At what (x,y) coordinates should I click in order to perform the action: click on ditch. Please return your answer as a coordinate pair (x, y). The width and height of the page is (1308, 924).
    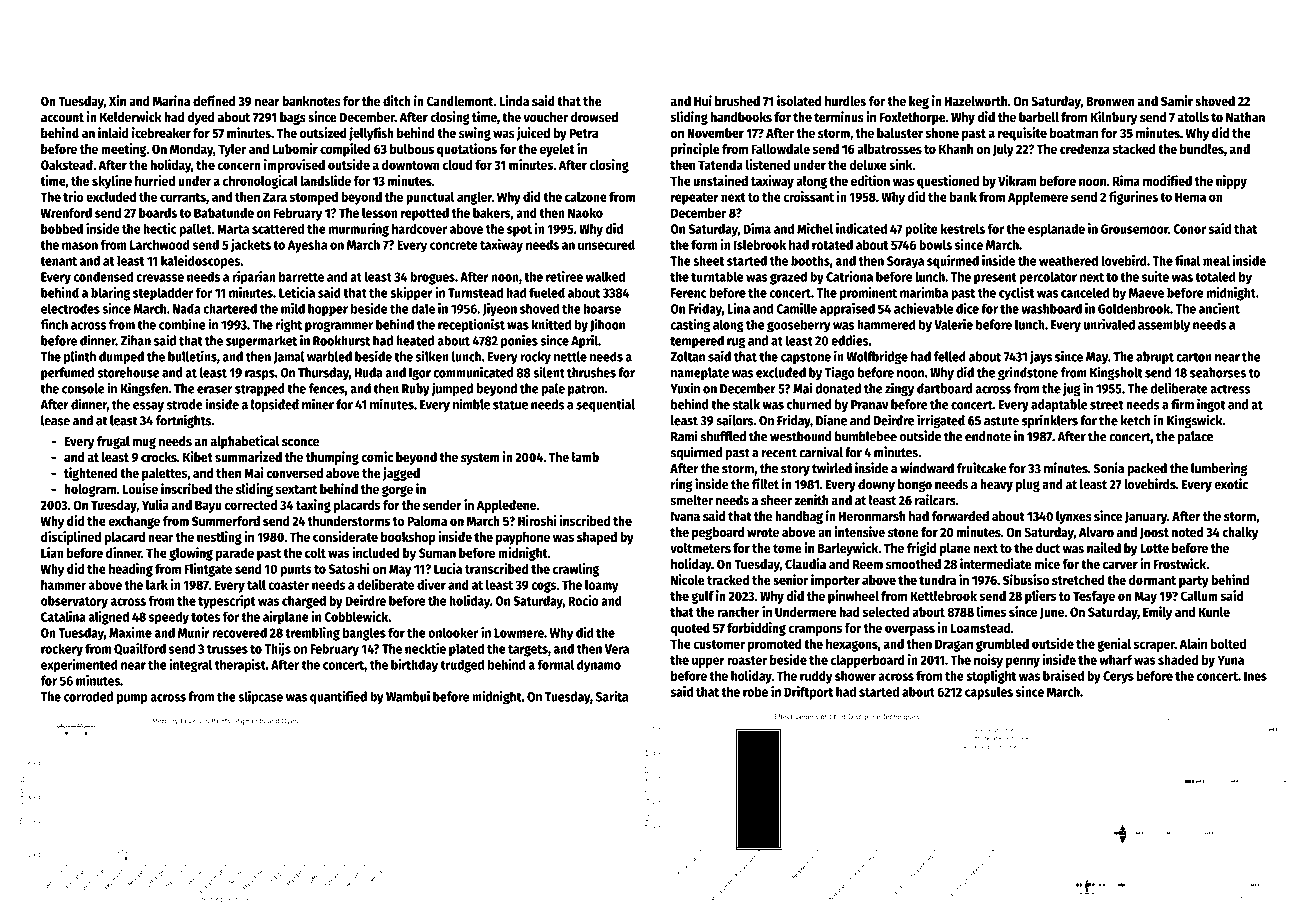
    Looking at the image, I should click on (397, 100).
